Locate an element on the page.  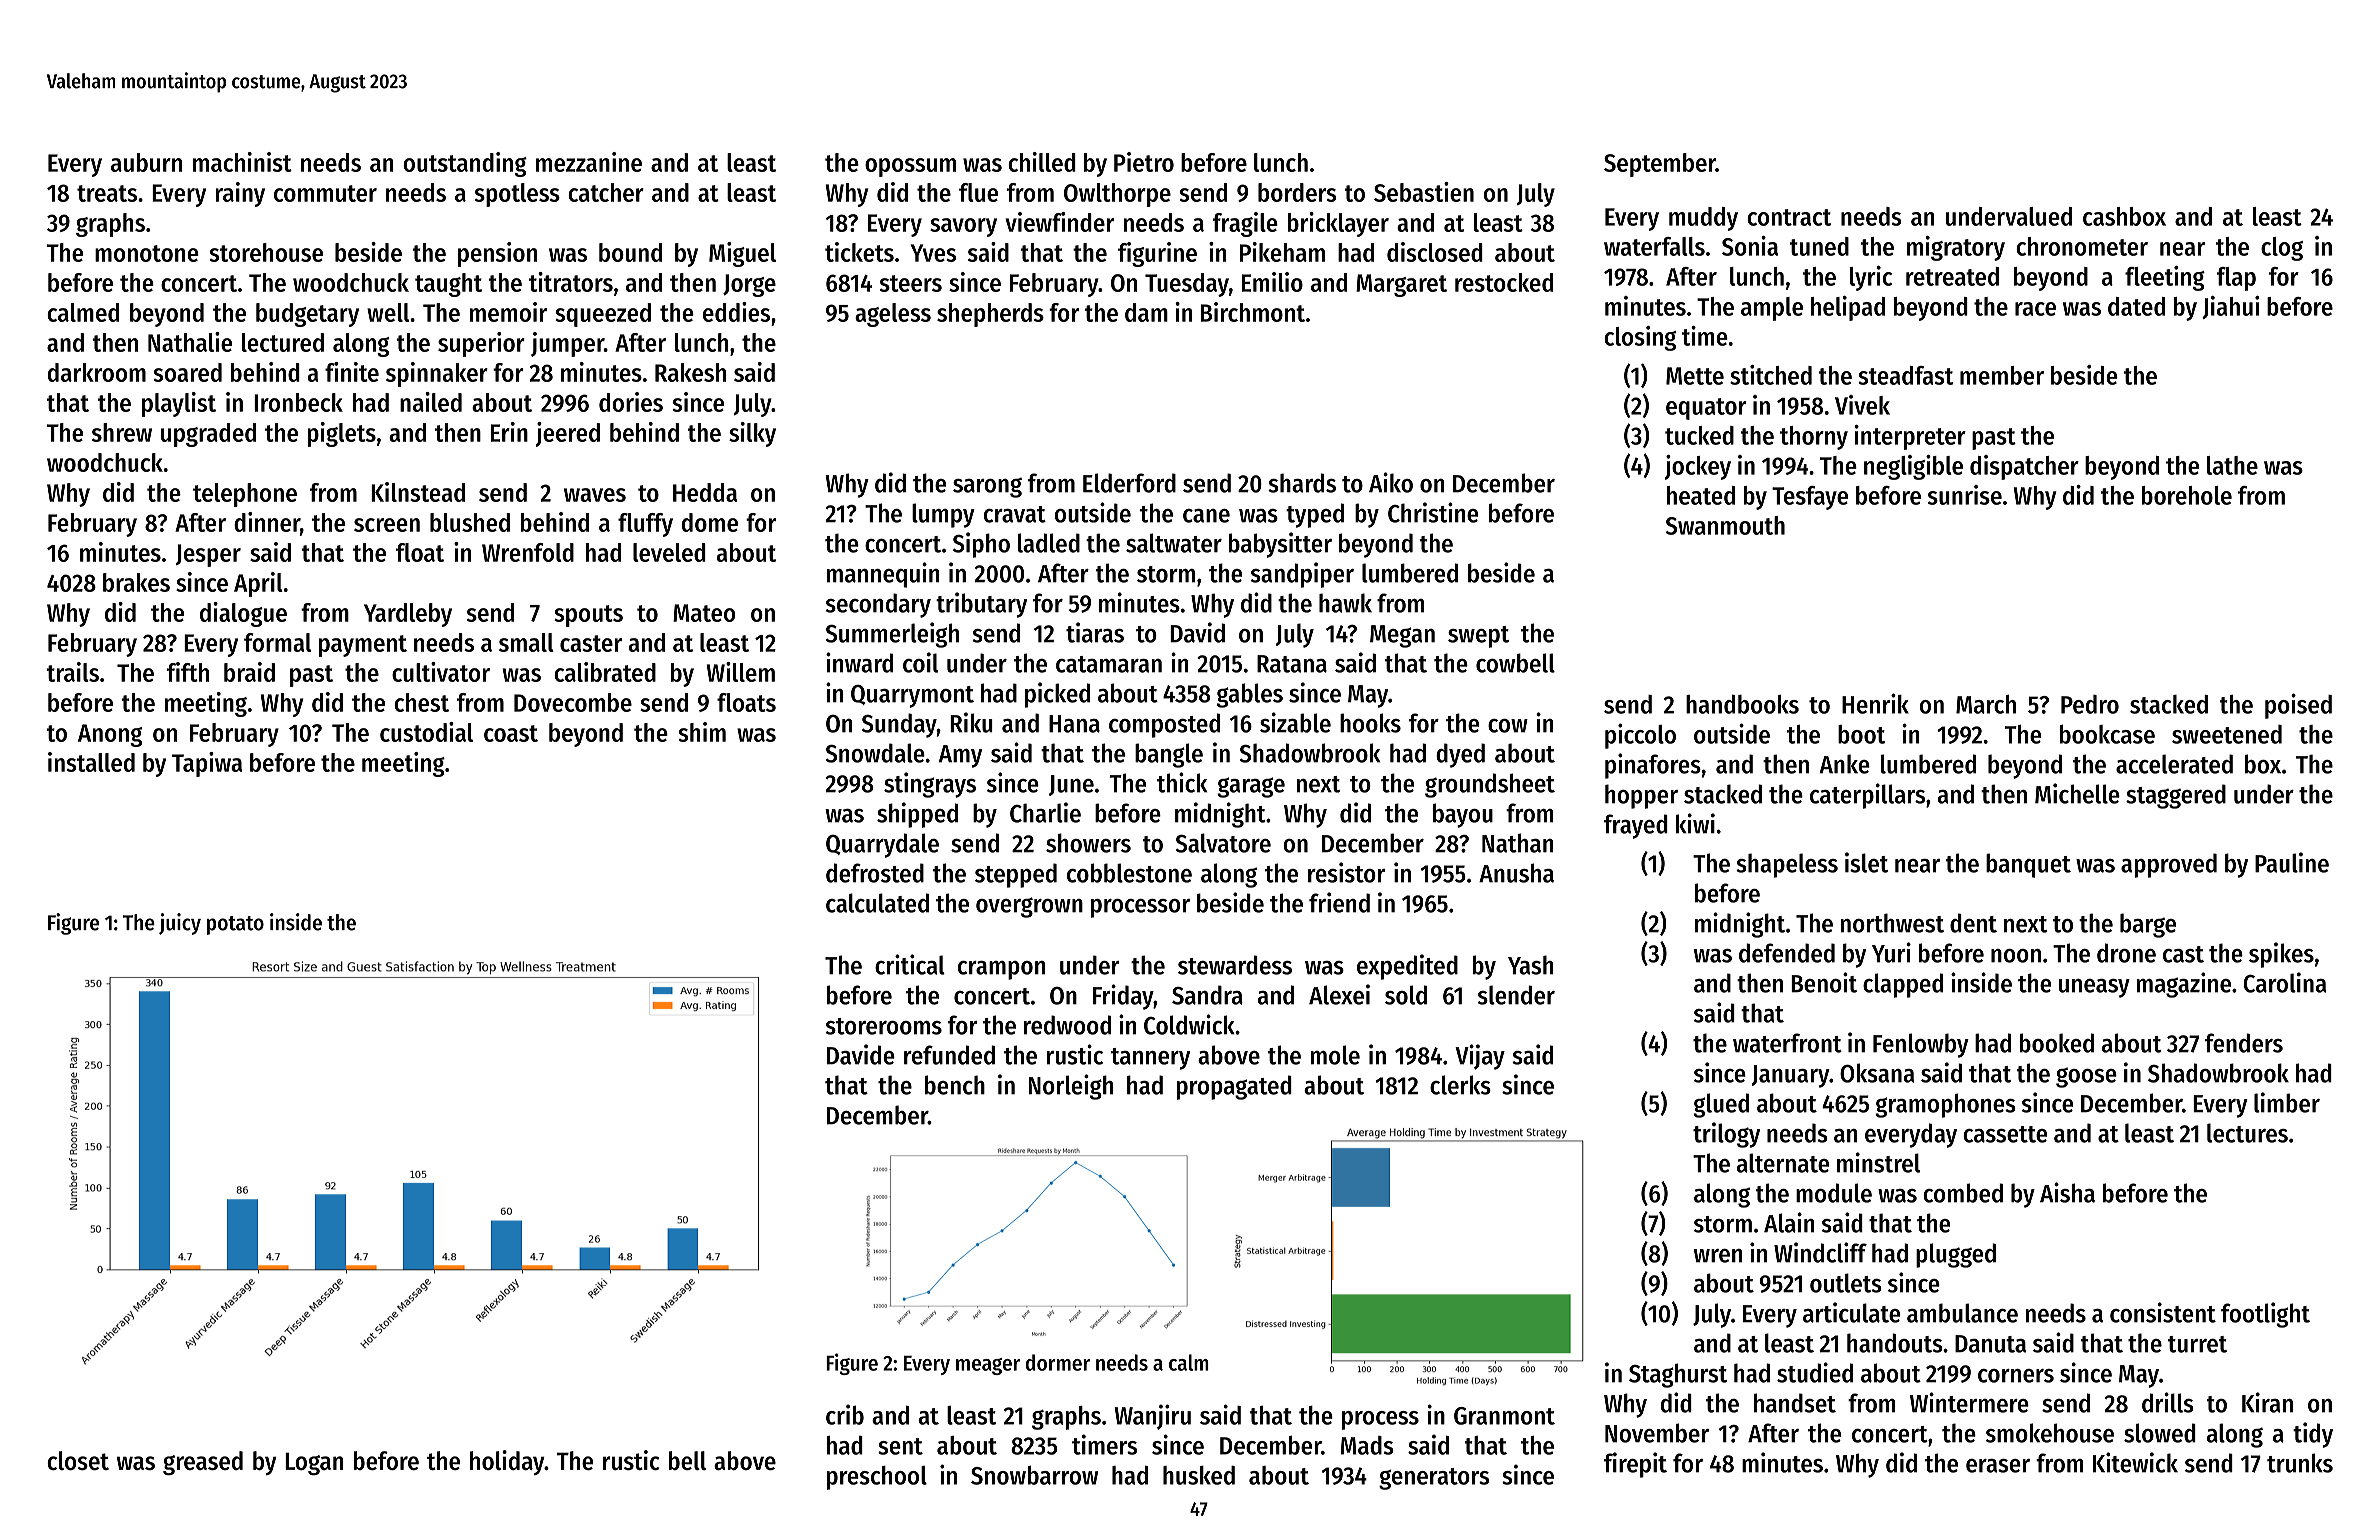
Kitewick is located at coordinates (2135, 1462).
